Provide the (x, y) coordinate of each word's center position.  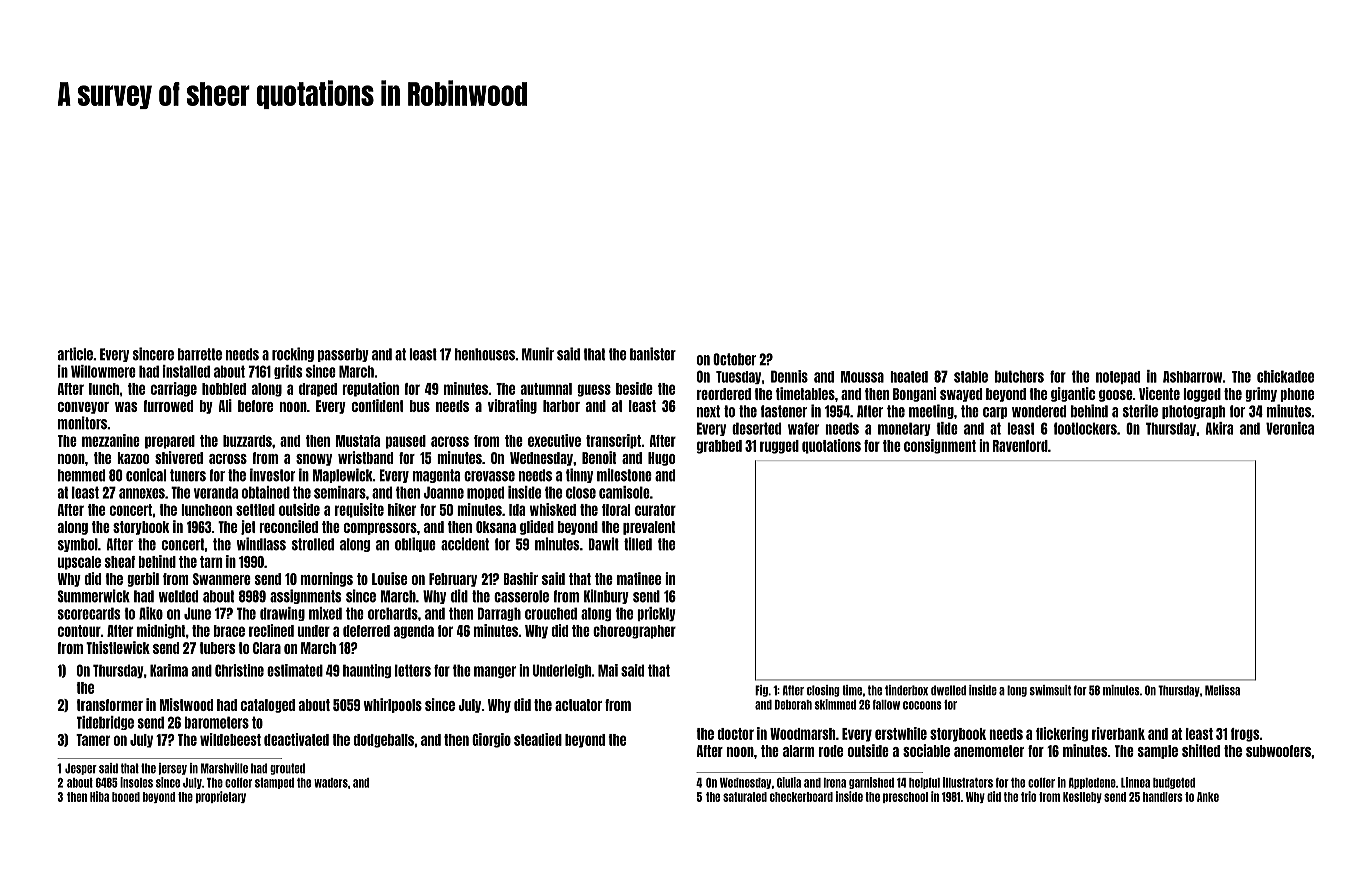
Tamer (93, 740)
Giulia (789, 782)
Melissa (1222, 690)
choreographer (634, 632)
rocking (293, 354)
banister (653, 354)
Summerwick (94, 596)
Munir (538, 354)
